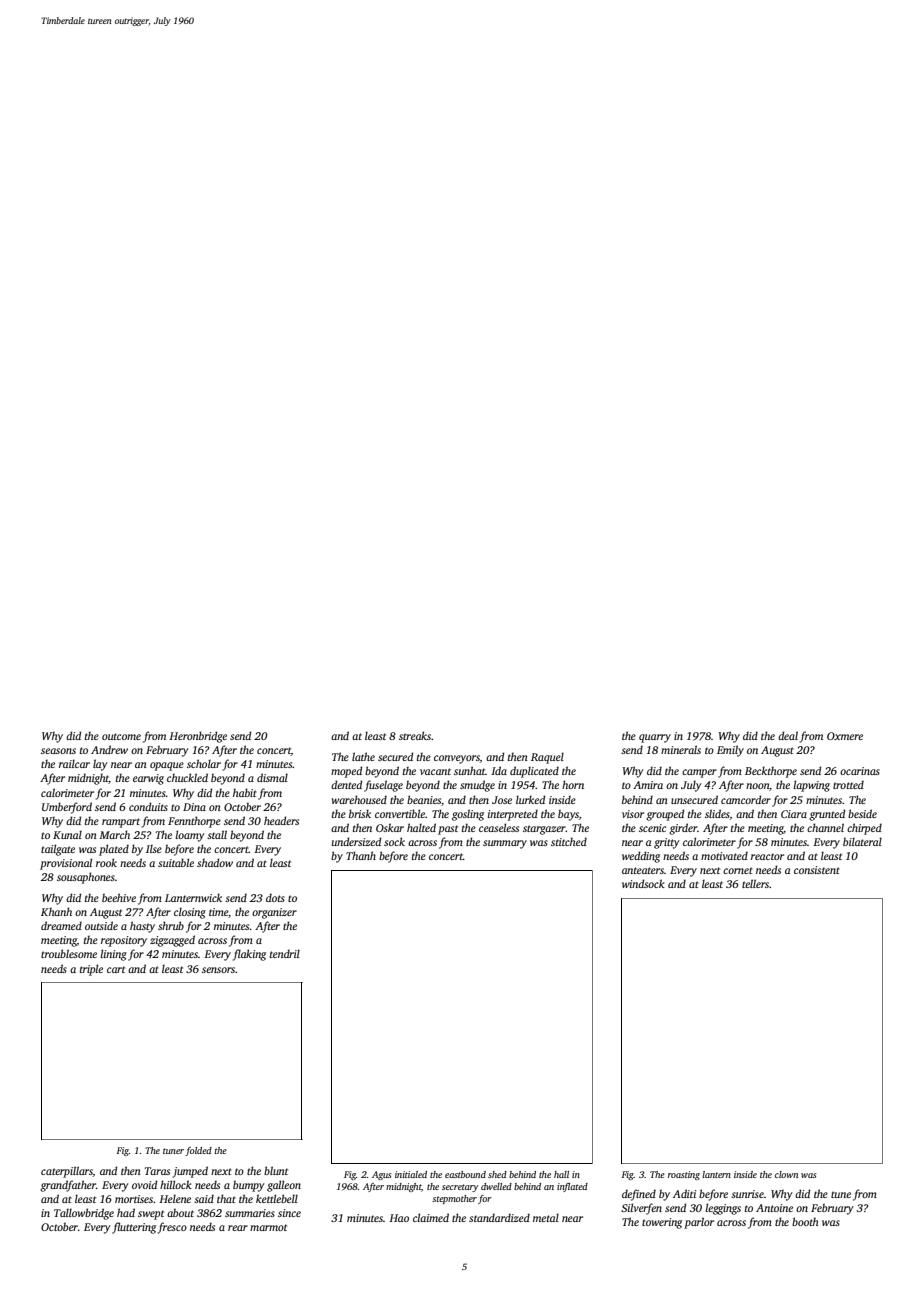 The image size is (924, 1308). Describe the element at coordinates (411, 1174) in the screenshot. I see `initialed` at that location.
